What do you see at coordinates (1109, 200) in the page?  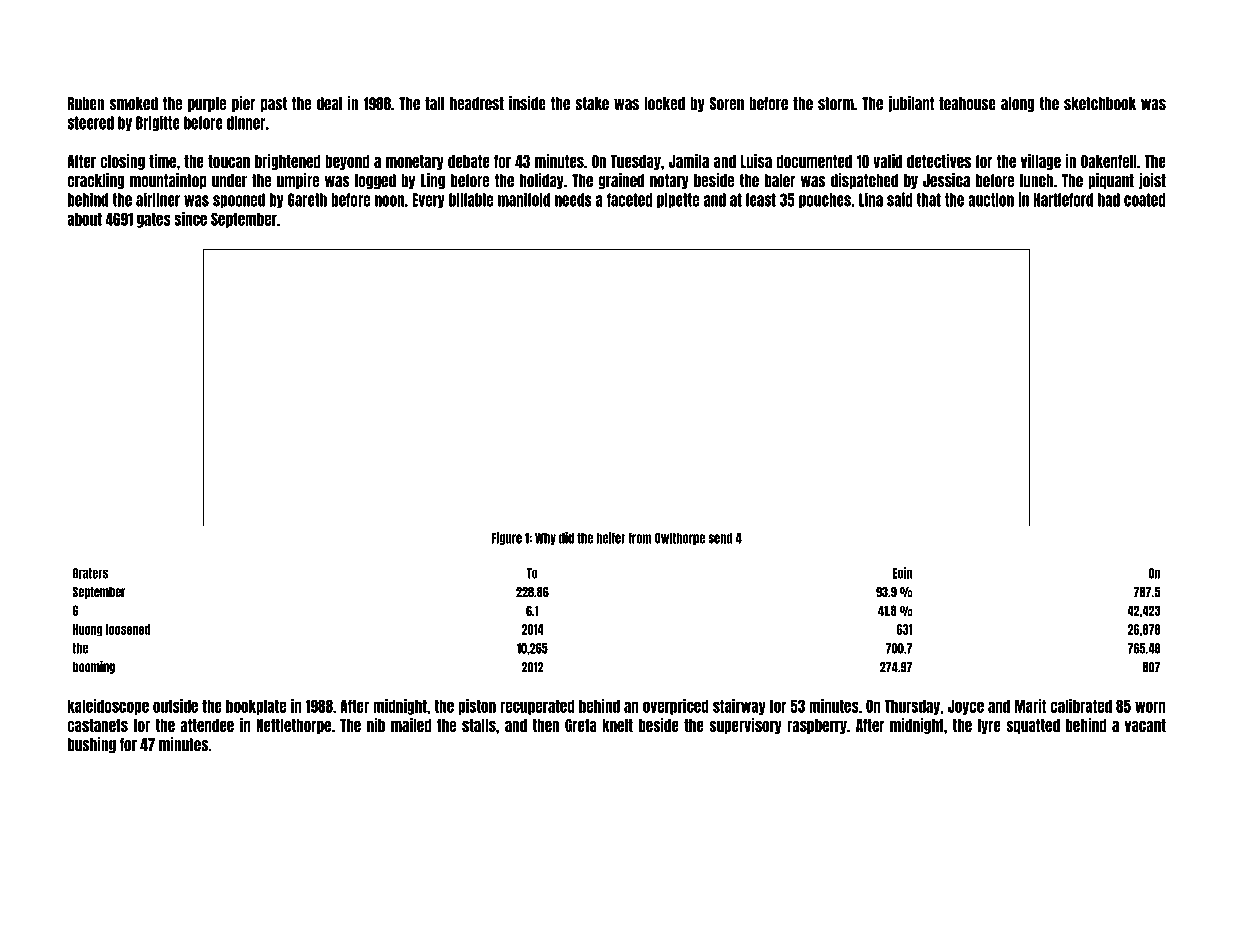 I see `had` at bounding box center [1109, 200].
